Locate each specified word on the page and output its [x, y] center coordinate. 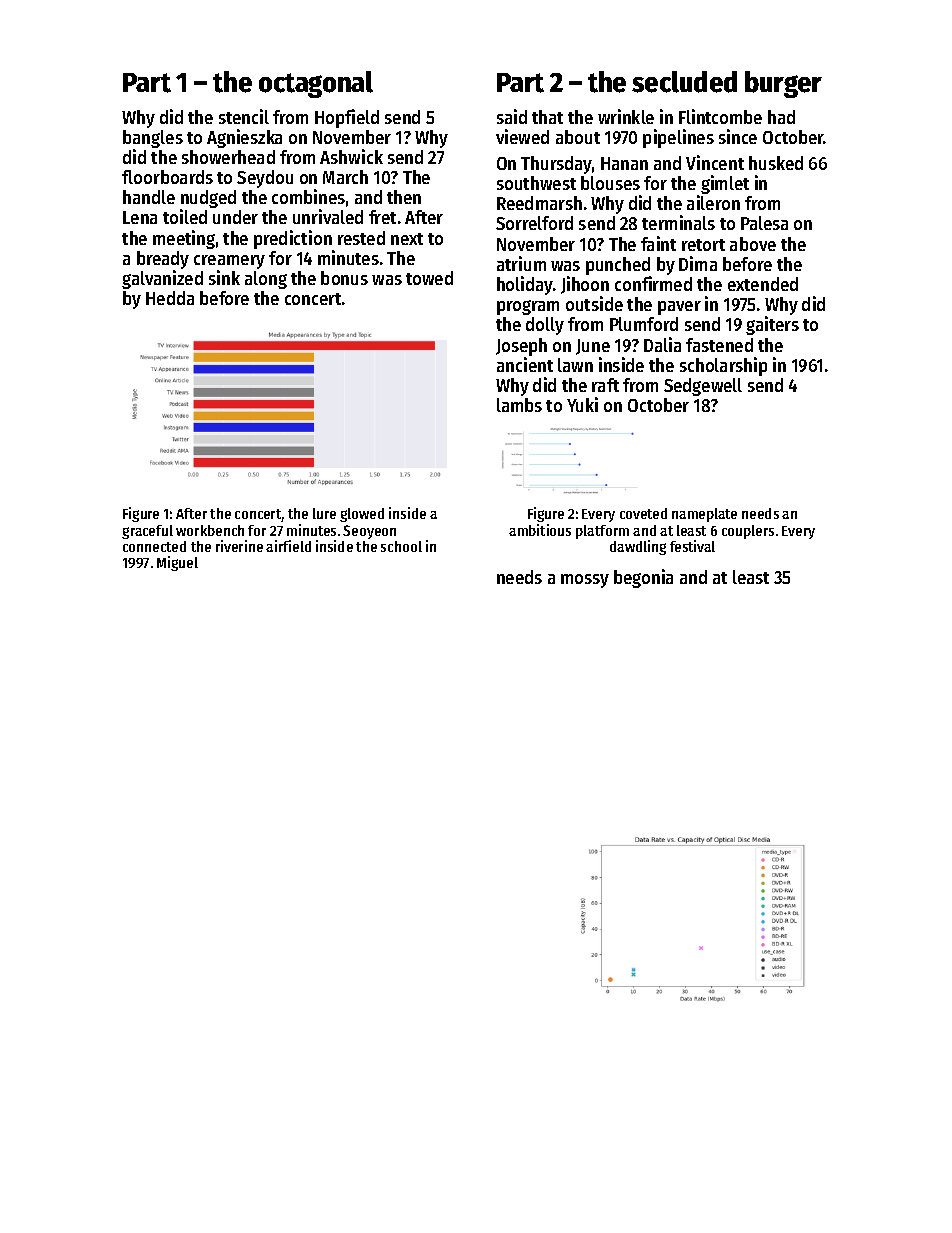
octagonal [316, 84]
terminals [678, 222]
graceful [147, 532]
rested [361, 238]
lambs [519, 405]
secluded [684, 82]
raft [605, 385]
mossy [585, 581]
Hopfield [347, 118]
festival [692, 546]
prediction [293, 239]
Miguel [177, 563]
